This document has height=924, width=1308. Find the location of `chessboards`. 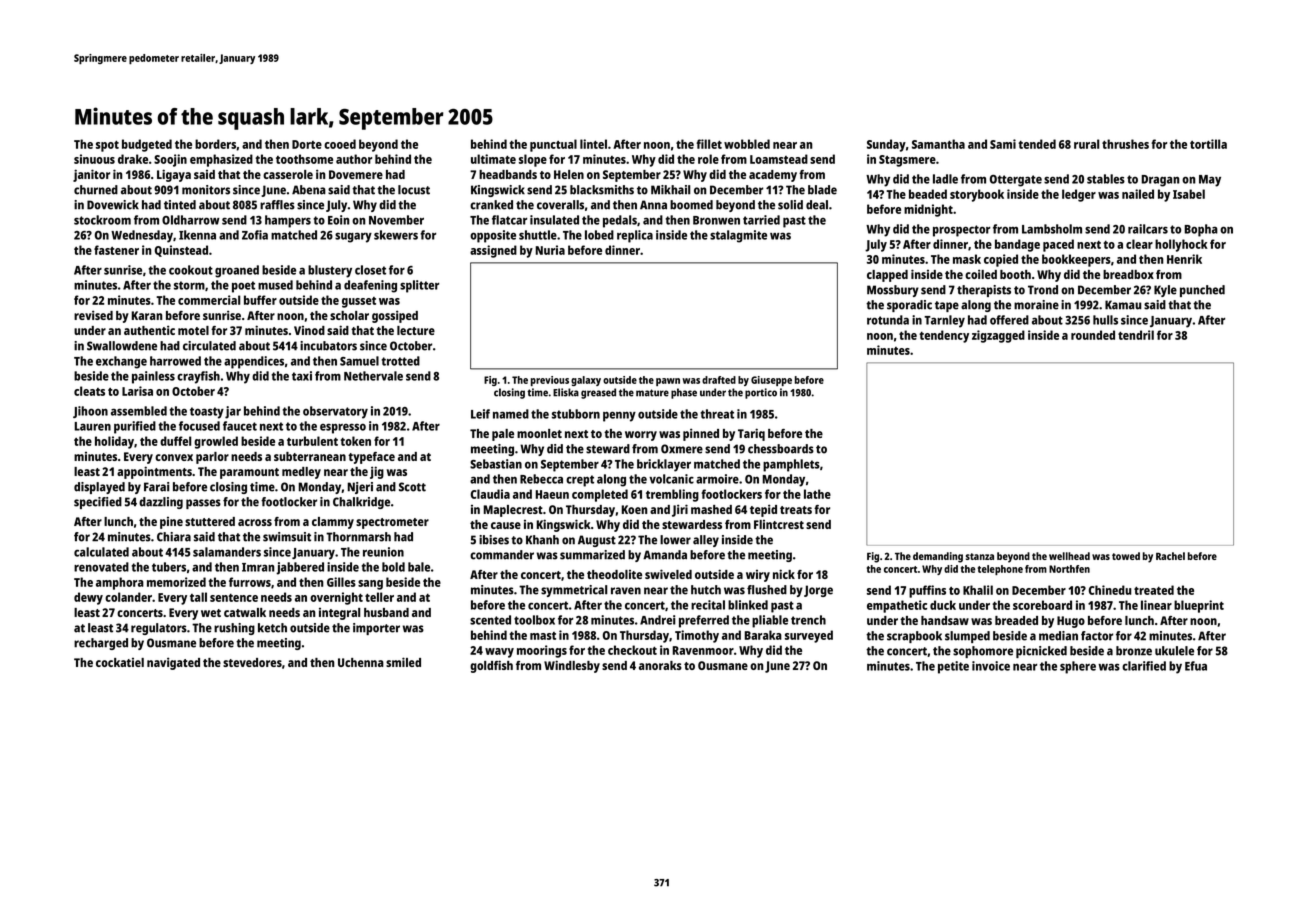

chessboards is located at coordinates (781, 449).
